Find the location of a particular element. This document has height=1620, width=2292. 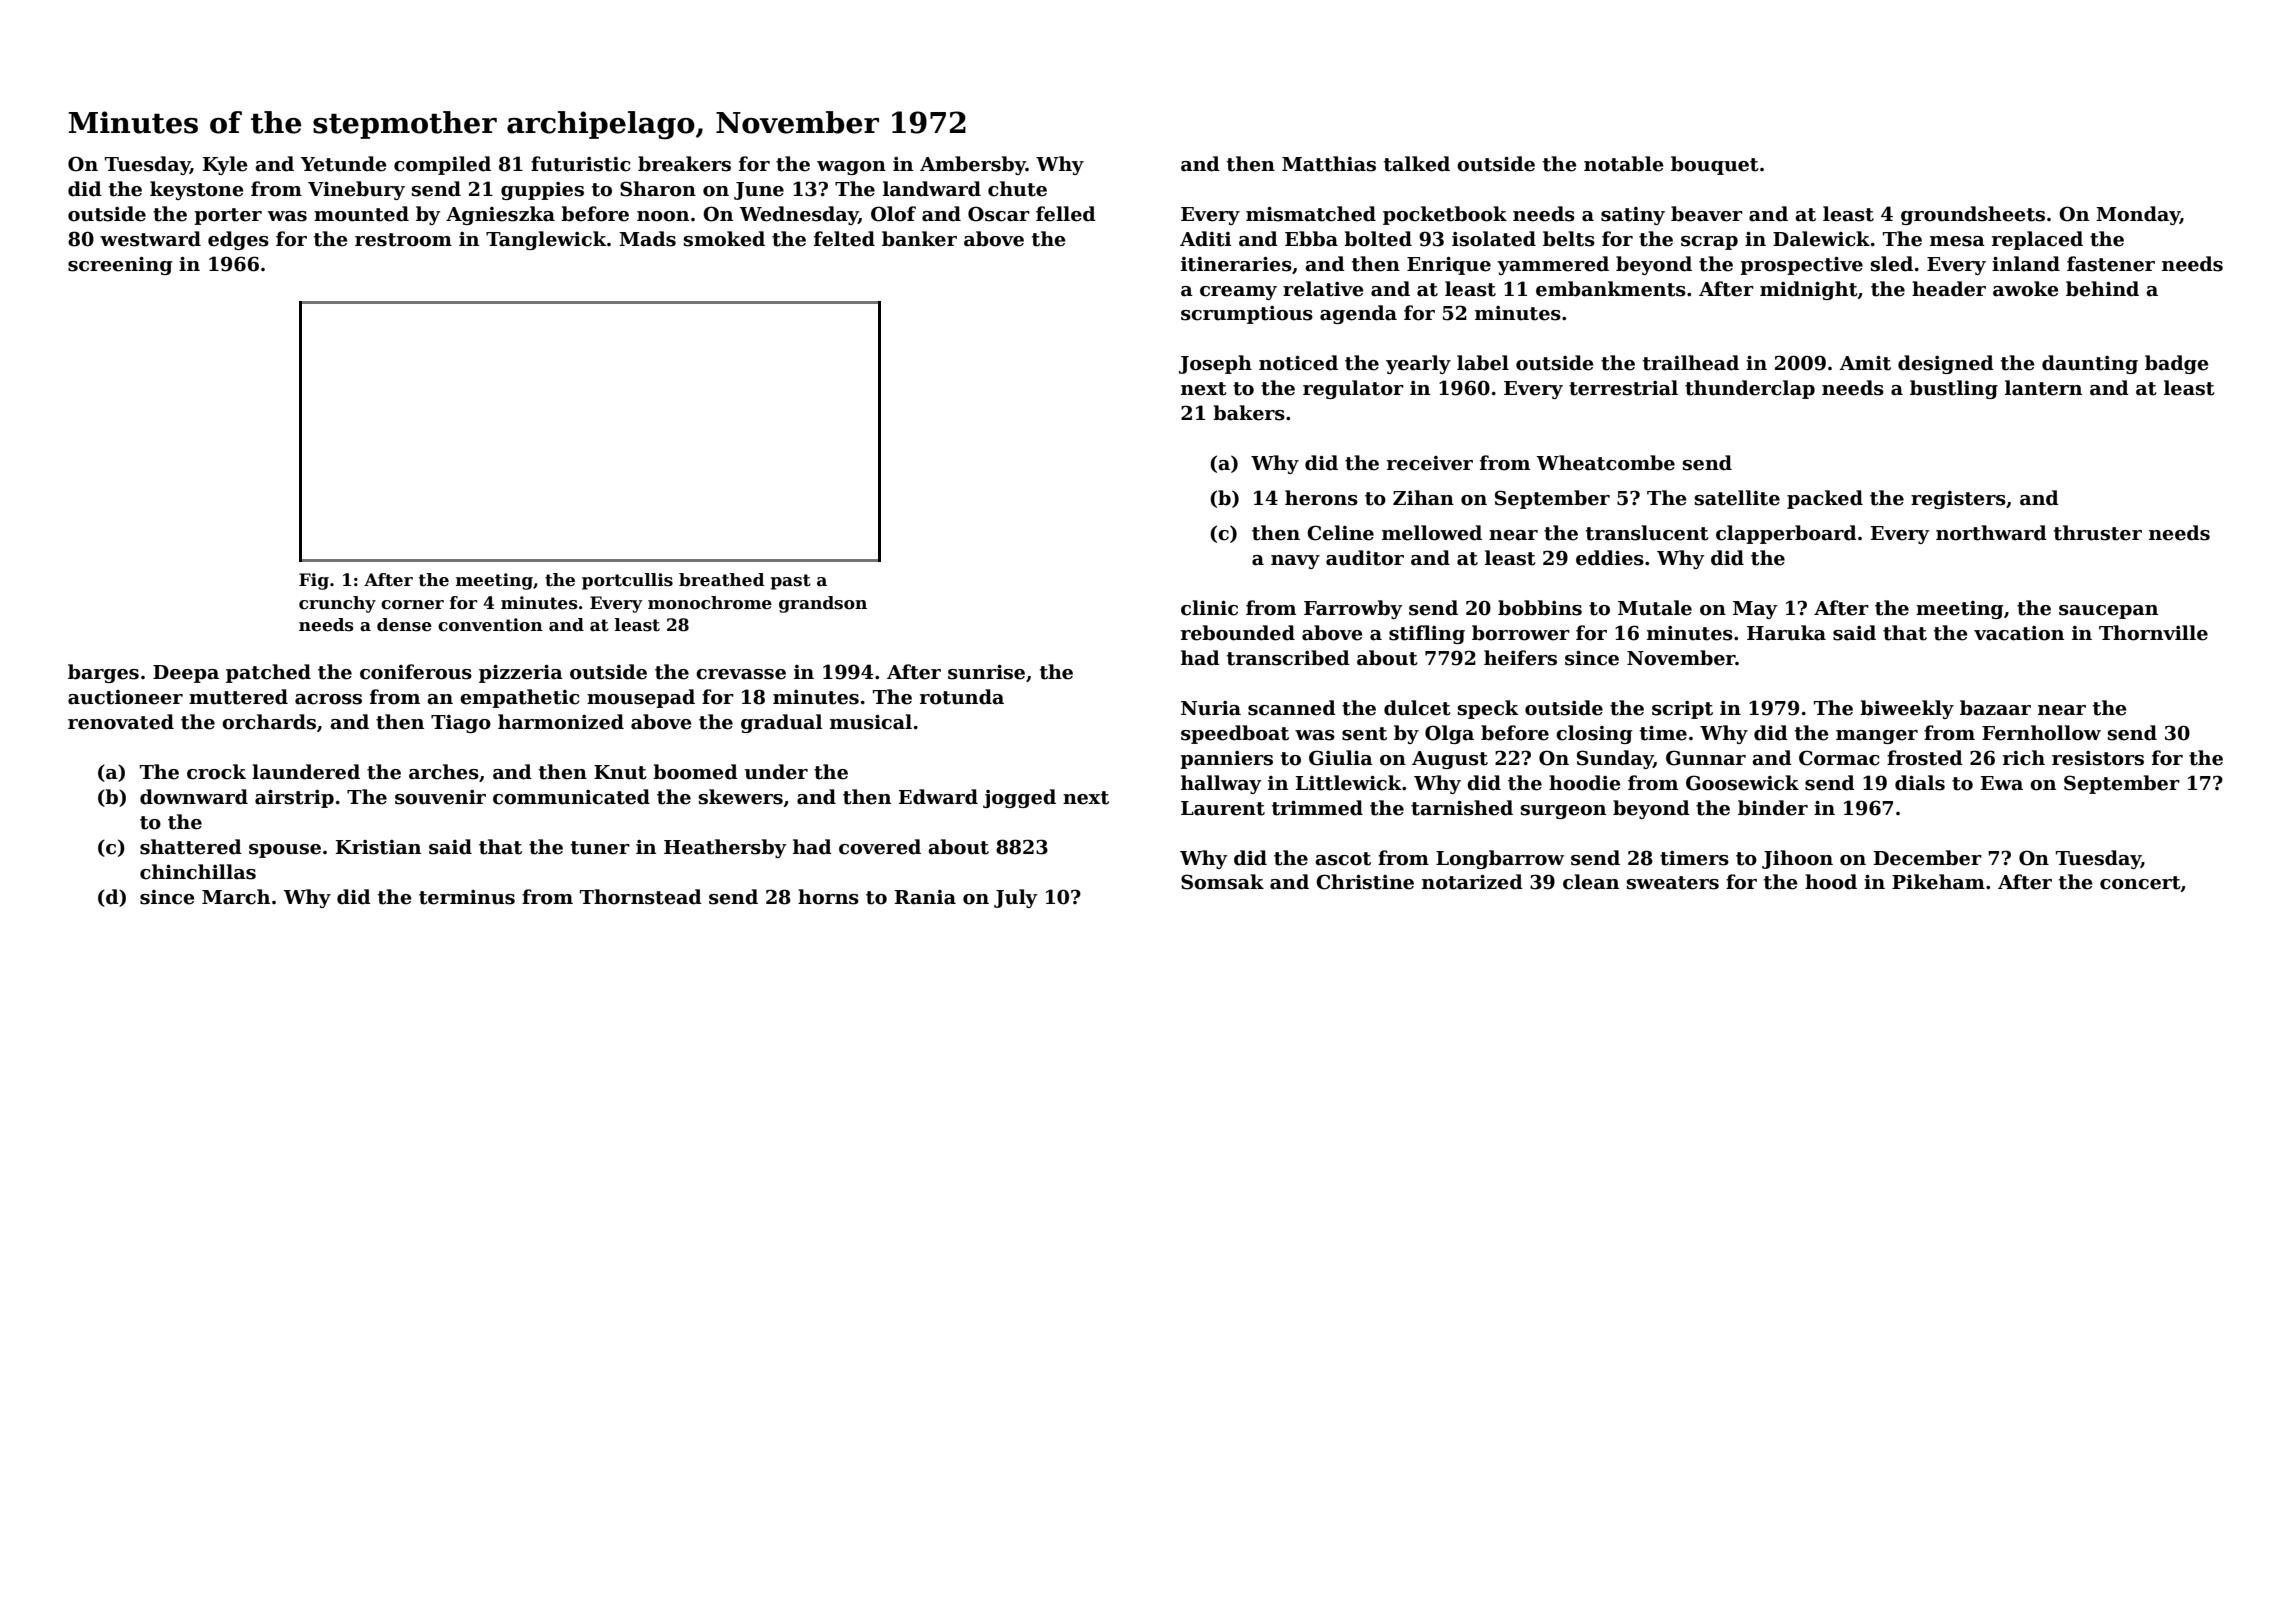

badge is located at coordinates (2177, 364).
